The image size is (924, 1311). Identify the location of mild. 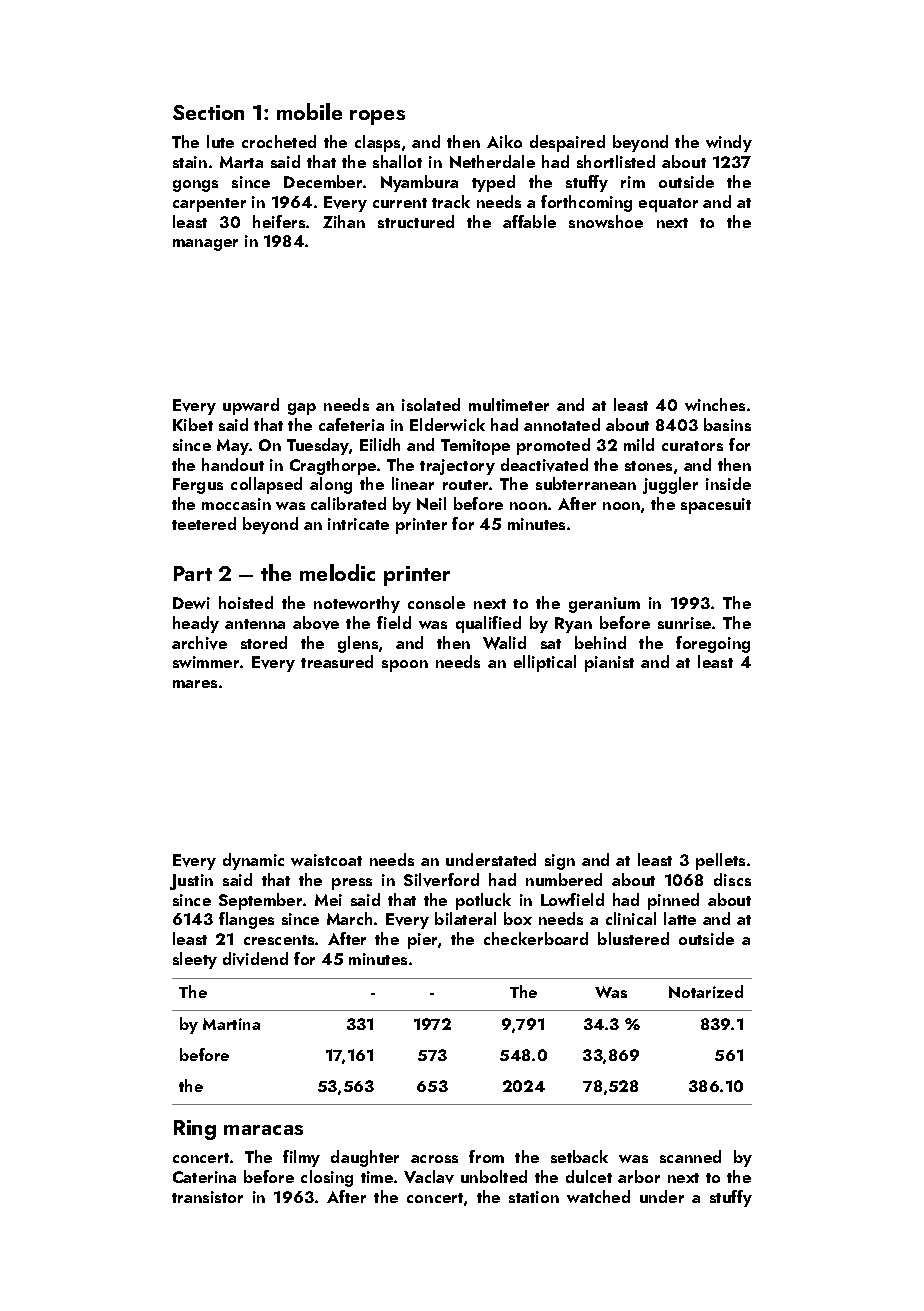
(639, 444).
